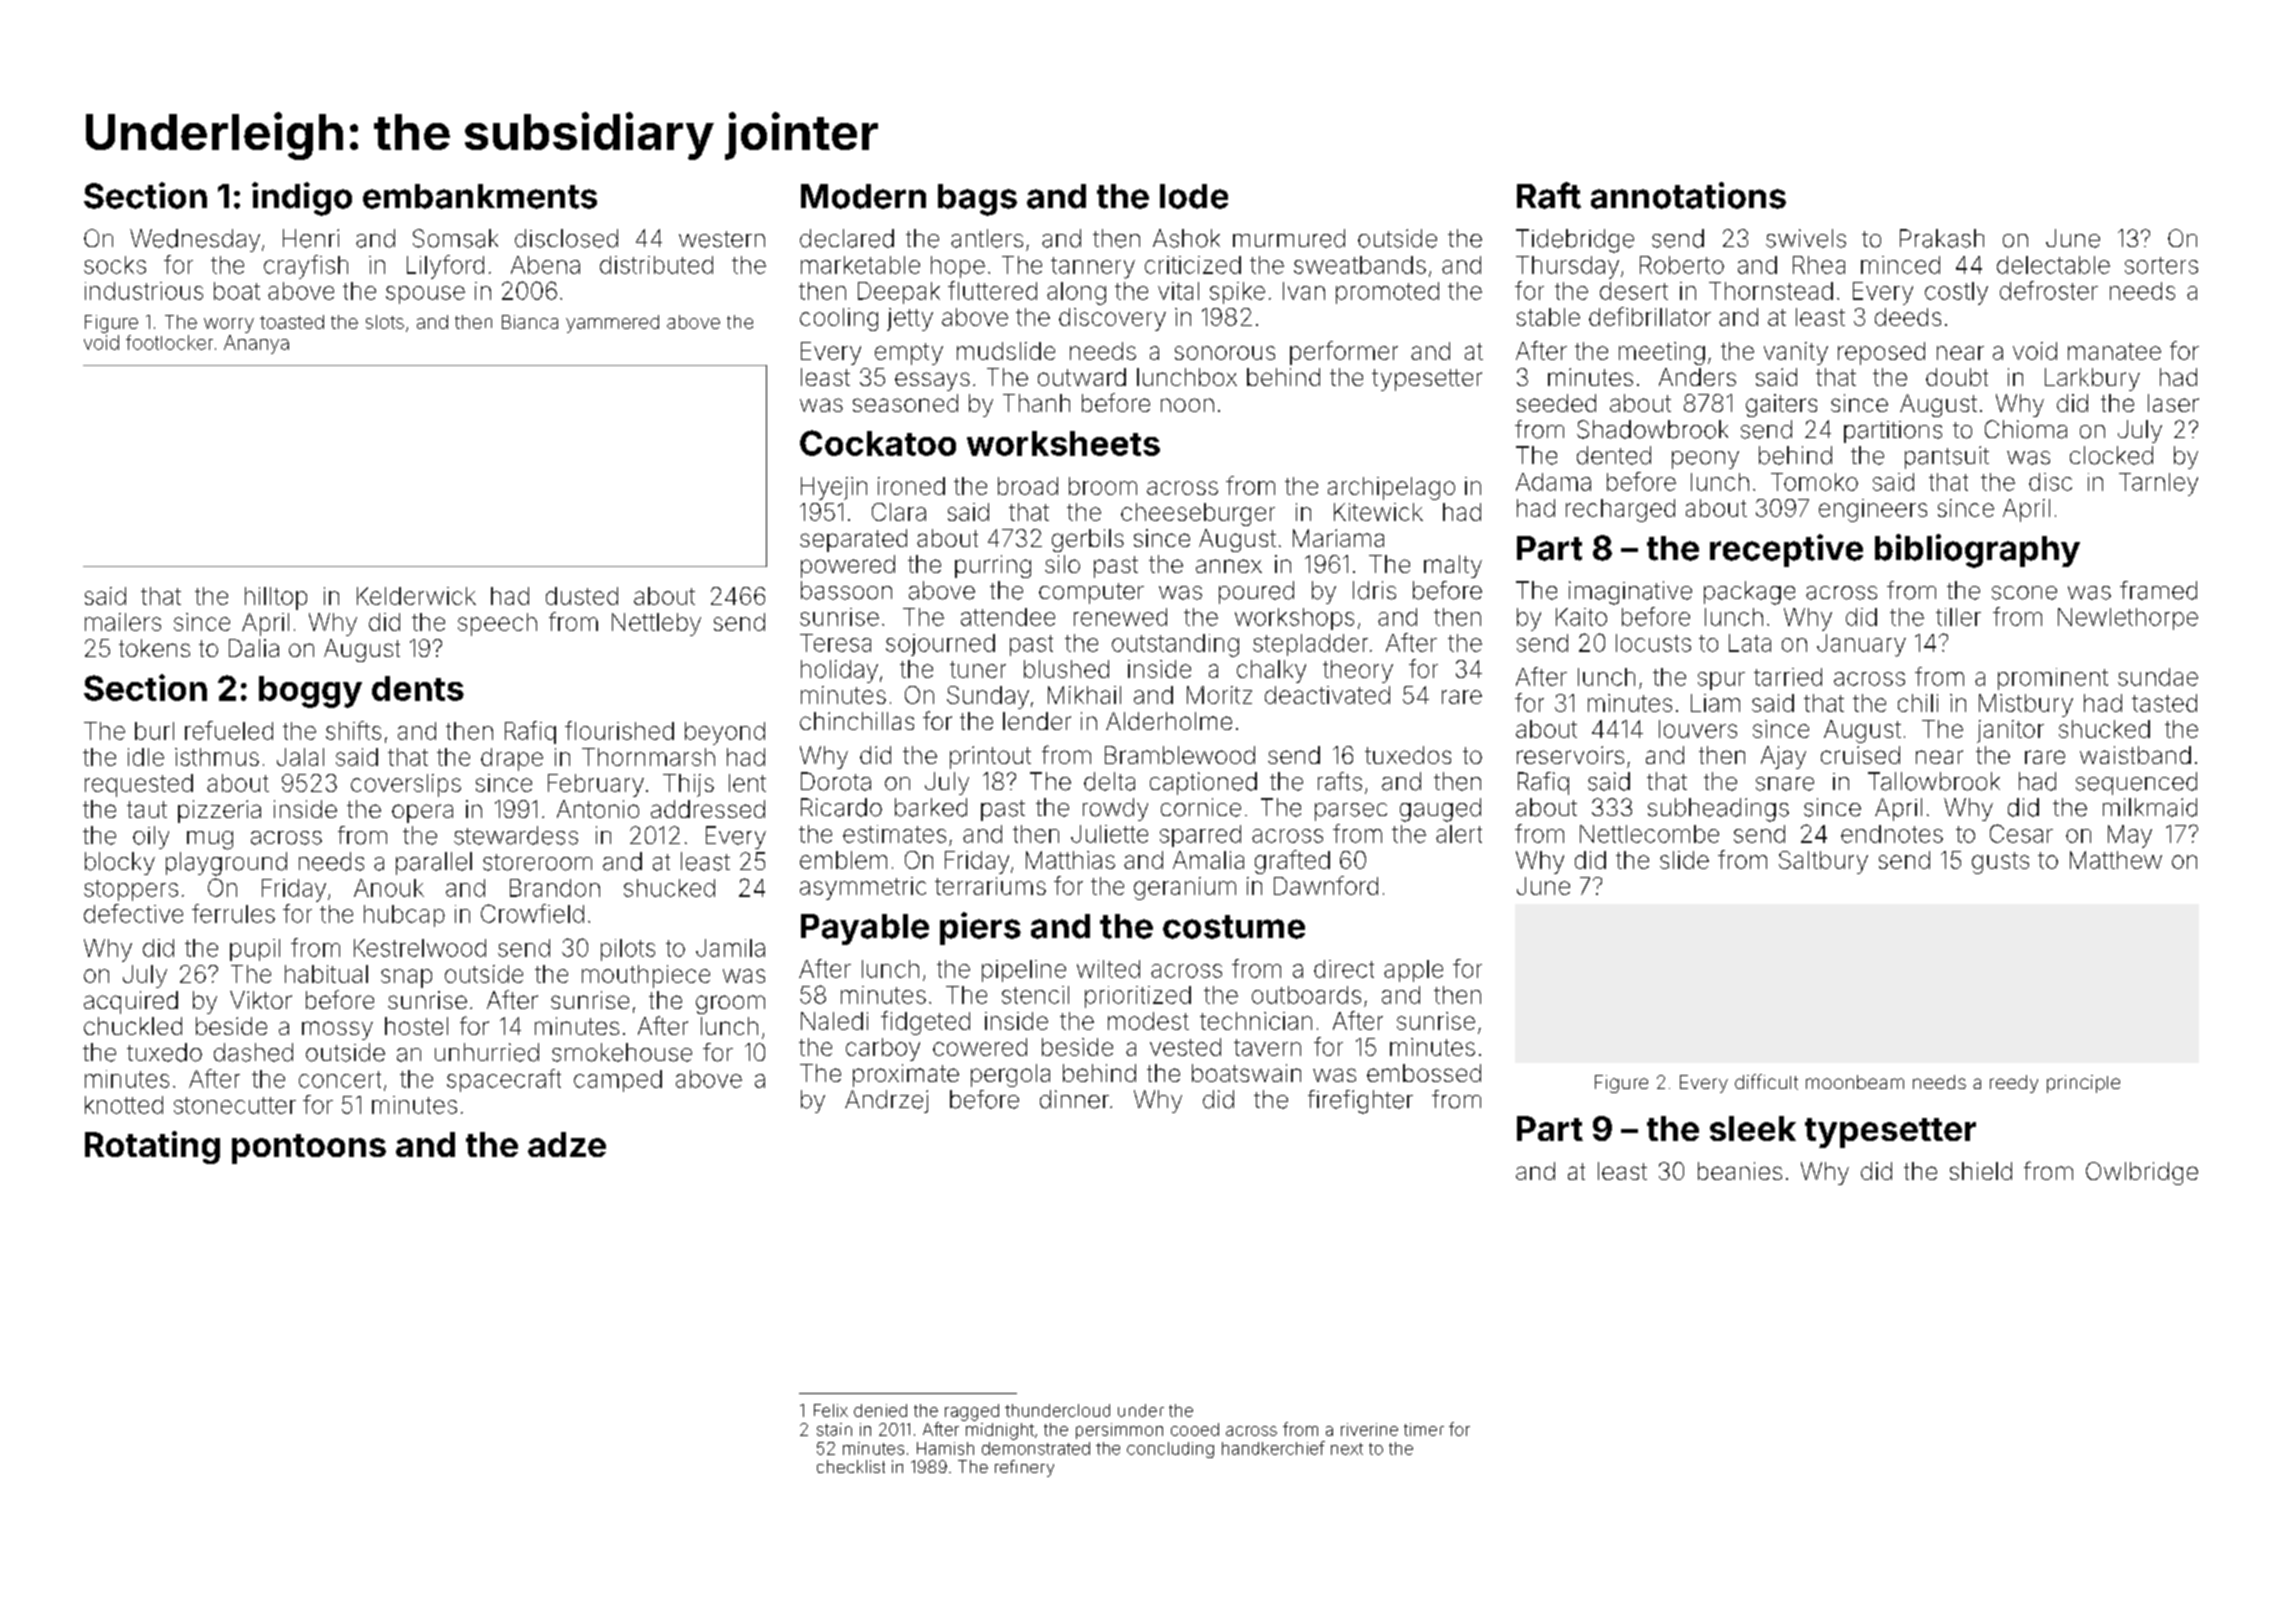  Describe the element at coordinates (1718, 810) in the document. I see `subheadings` at that location.
